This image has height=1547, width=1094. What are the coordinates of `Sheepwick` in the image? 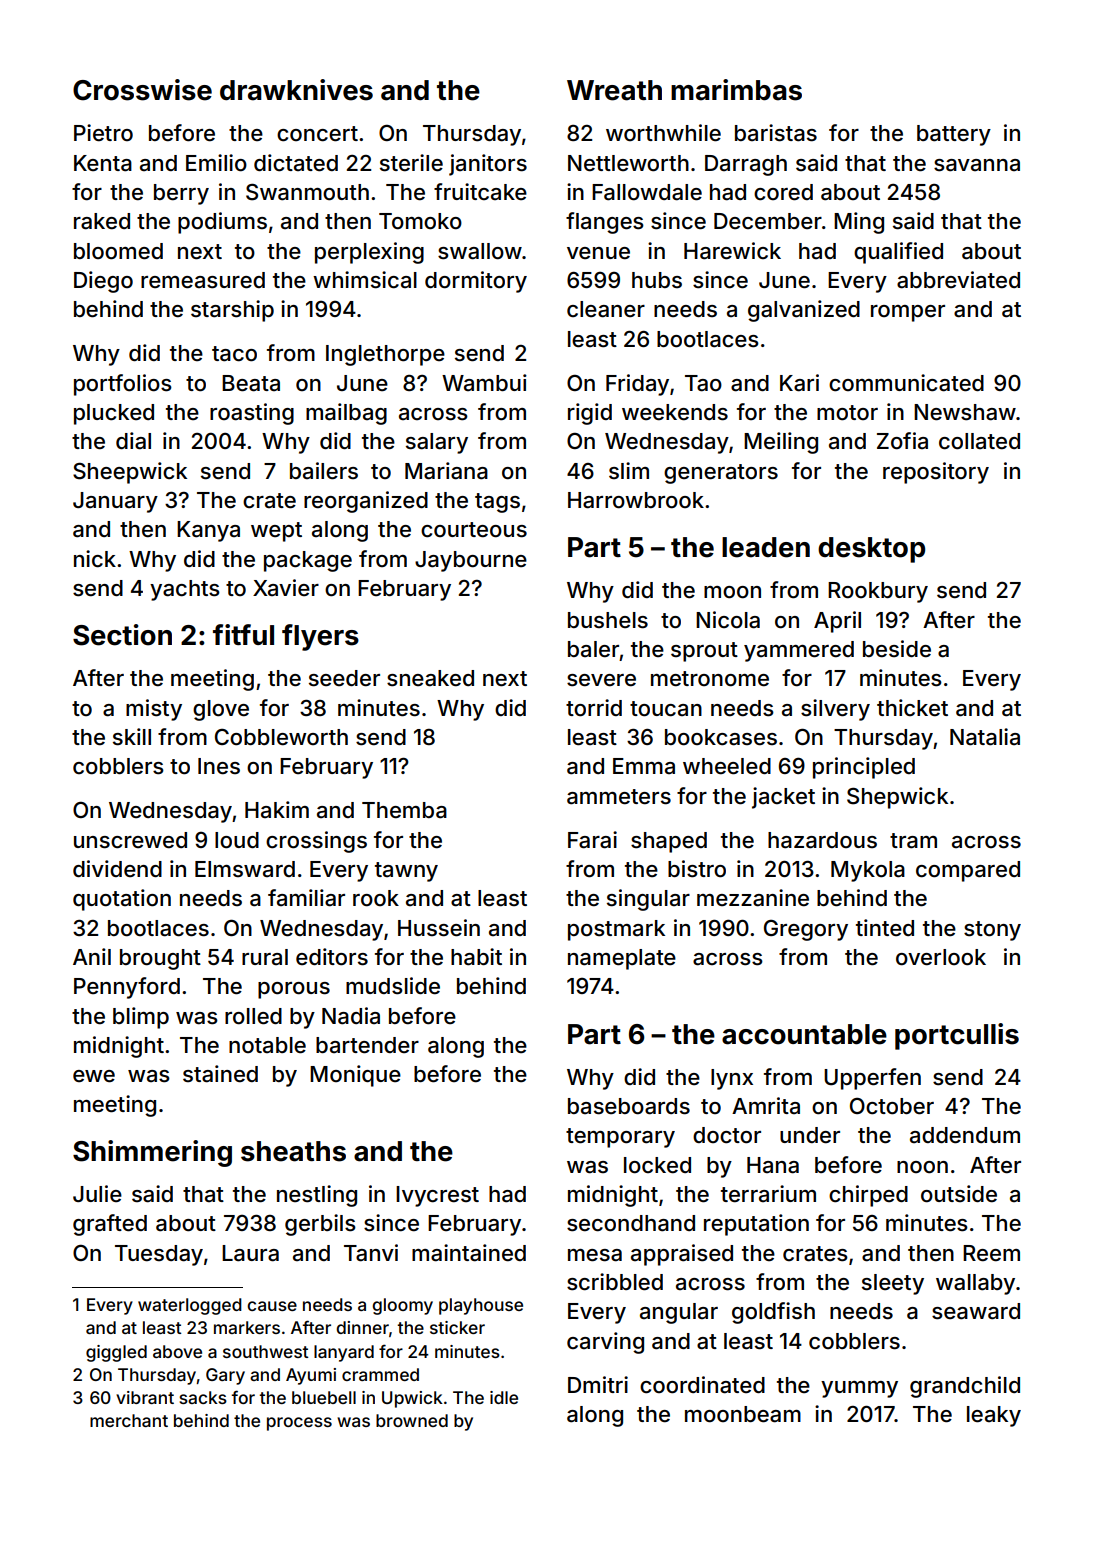 It's located at (130, 473).
